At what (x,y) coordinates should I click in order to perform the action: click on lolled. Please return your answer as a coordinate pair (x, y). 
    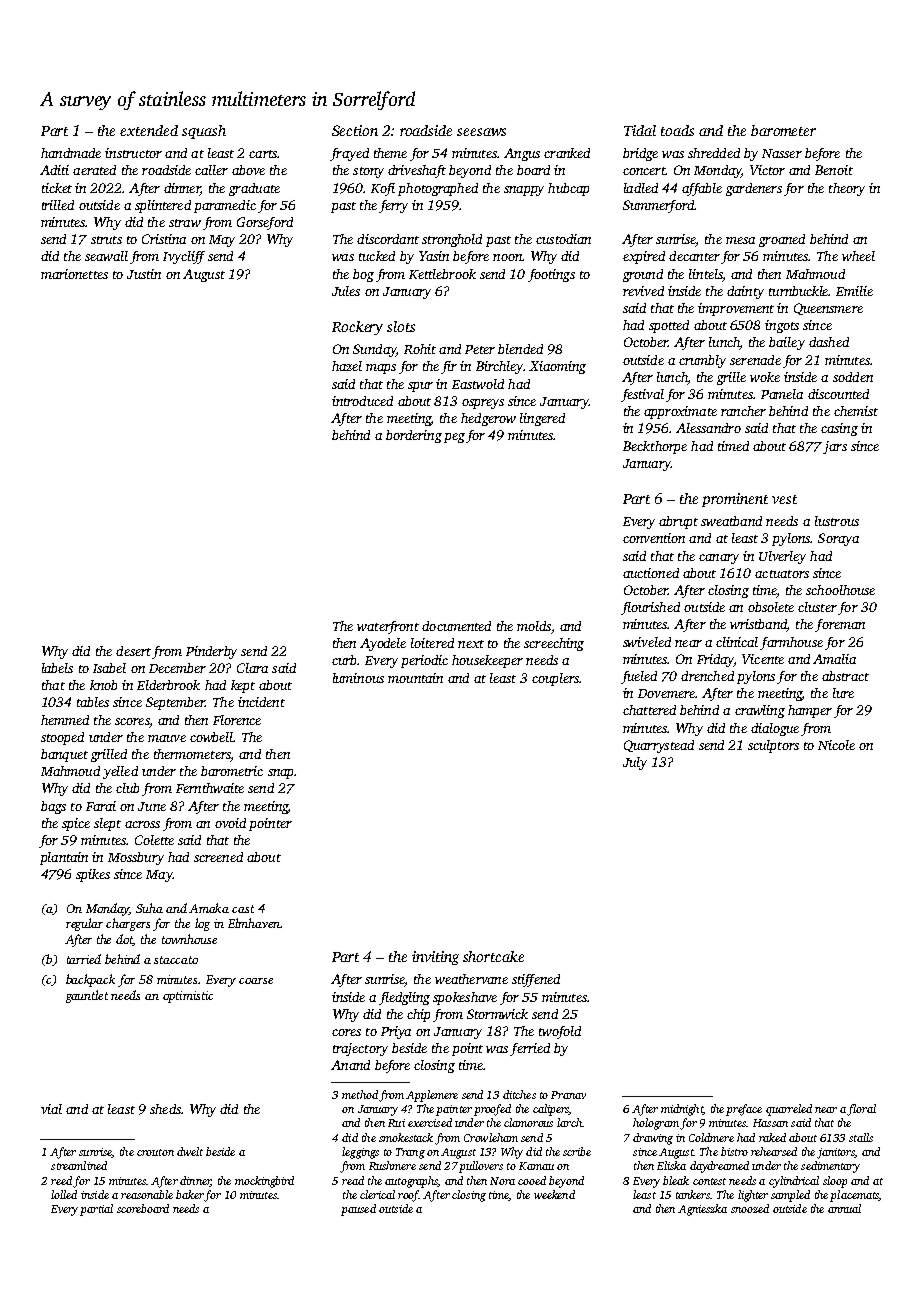
    Looking at the image, I should click on (64, 1194).
